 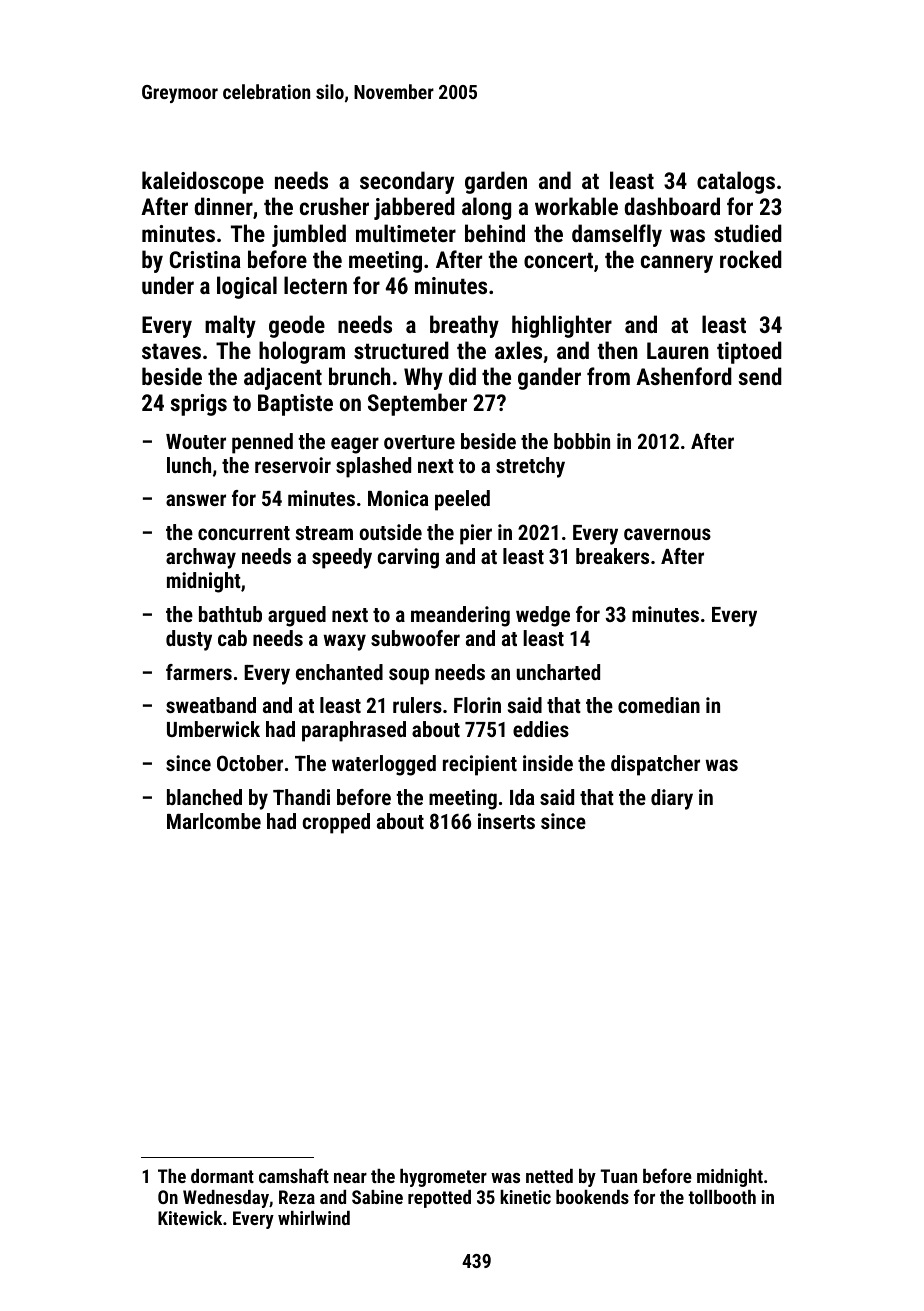 I want to click on bobbin, so click(x=582, y=441).
